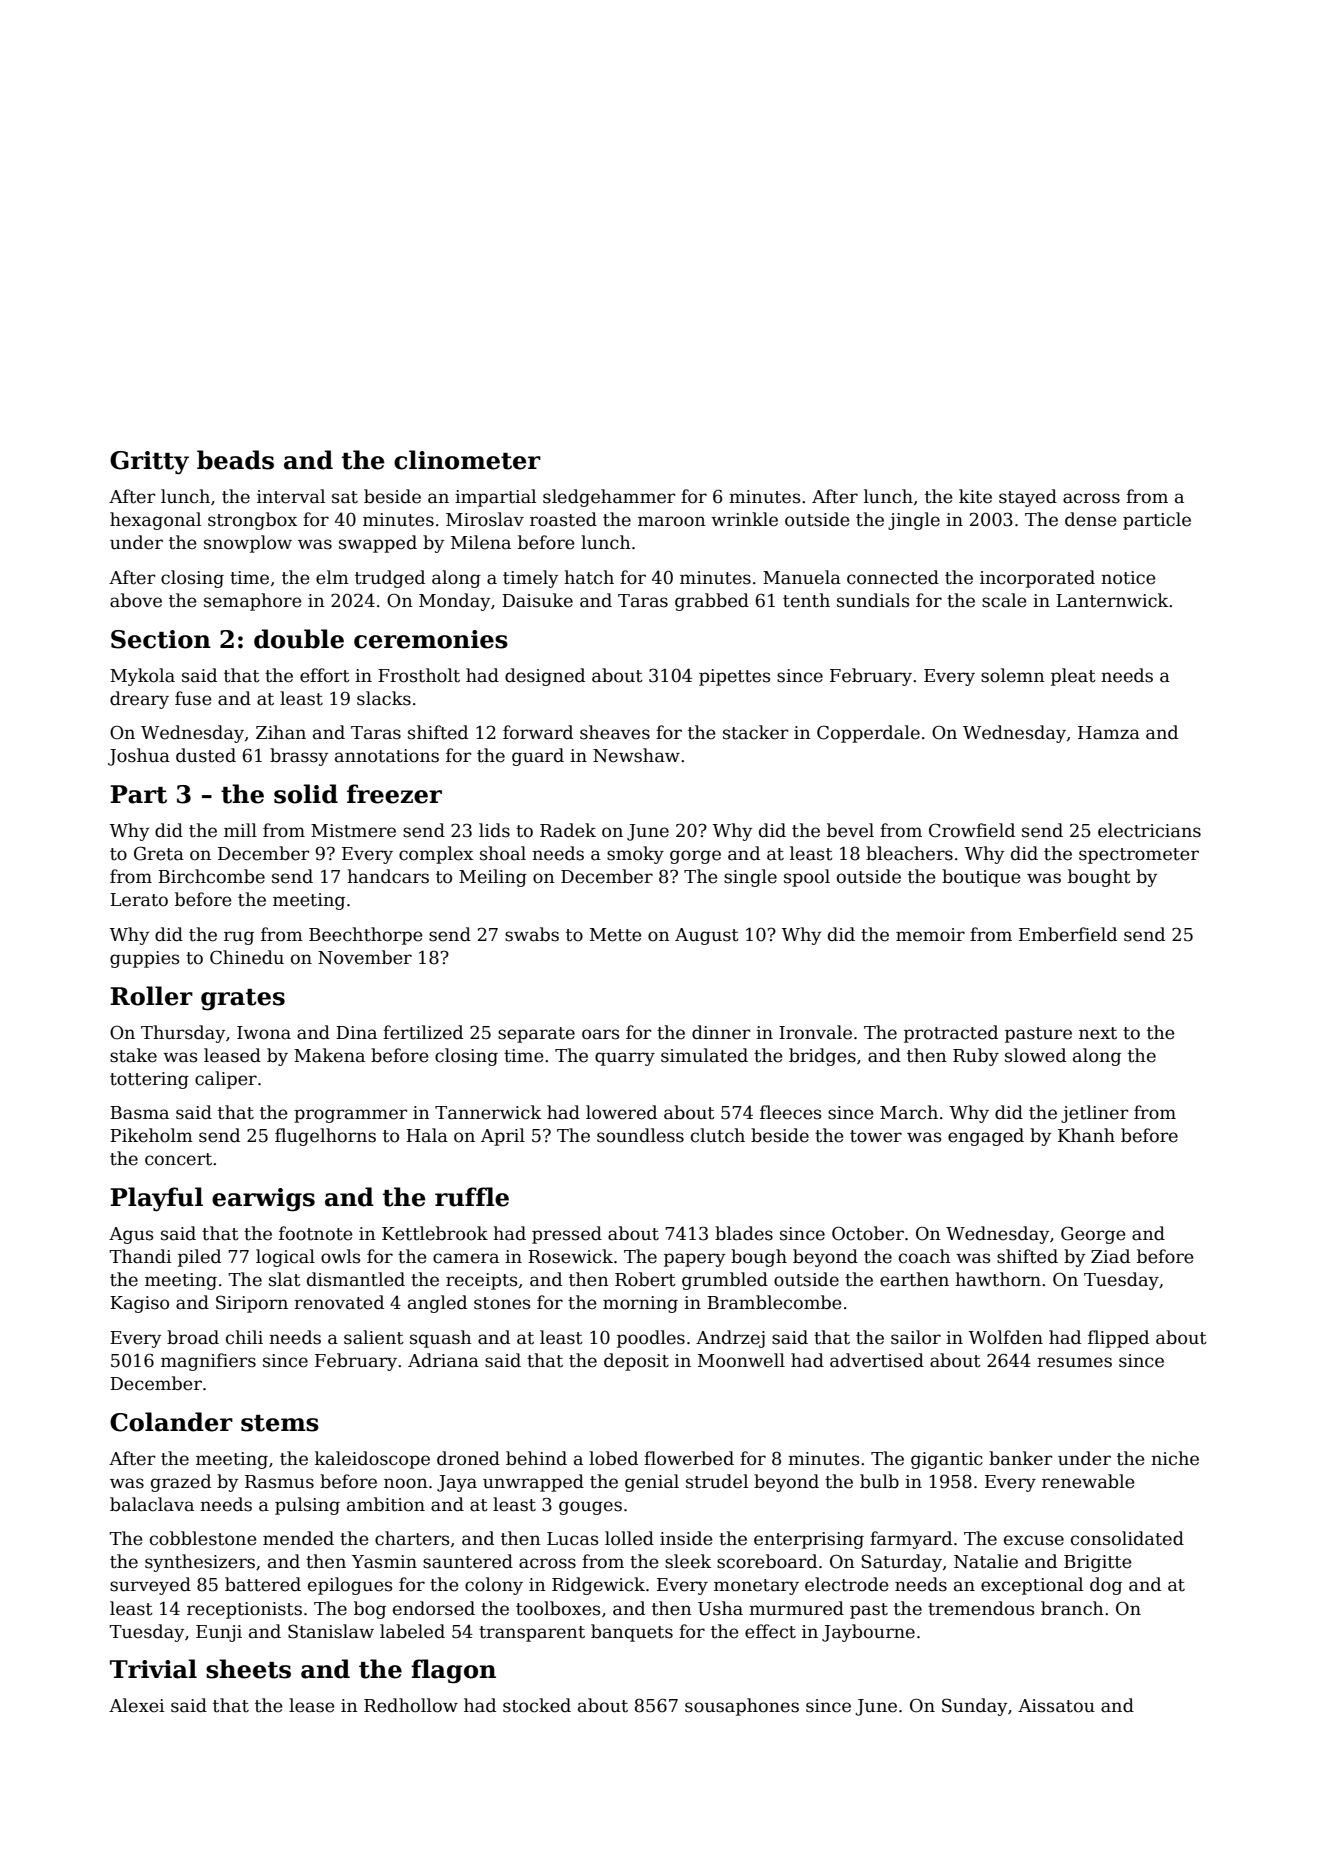 Image resolution: width=1318 pixels, height=1864 pixels. I want to click on fuse, so click(193, 698).
